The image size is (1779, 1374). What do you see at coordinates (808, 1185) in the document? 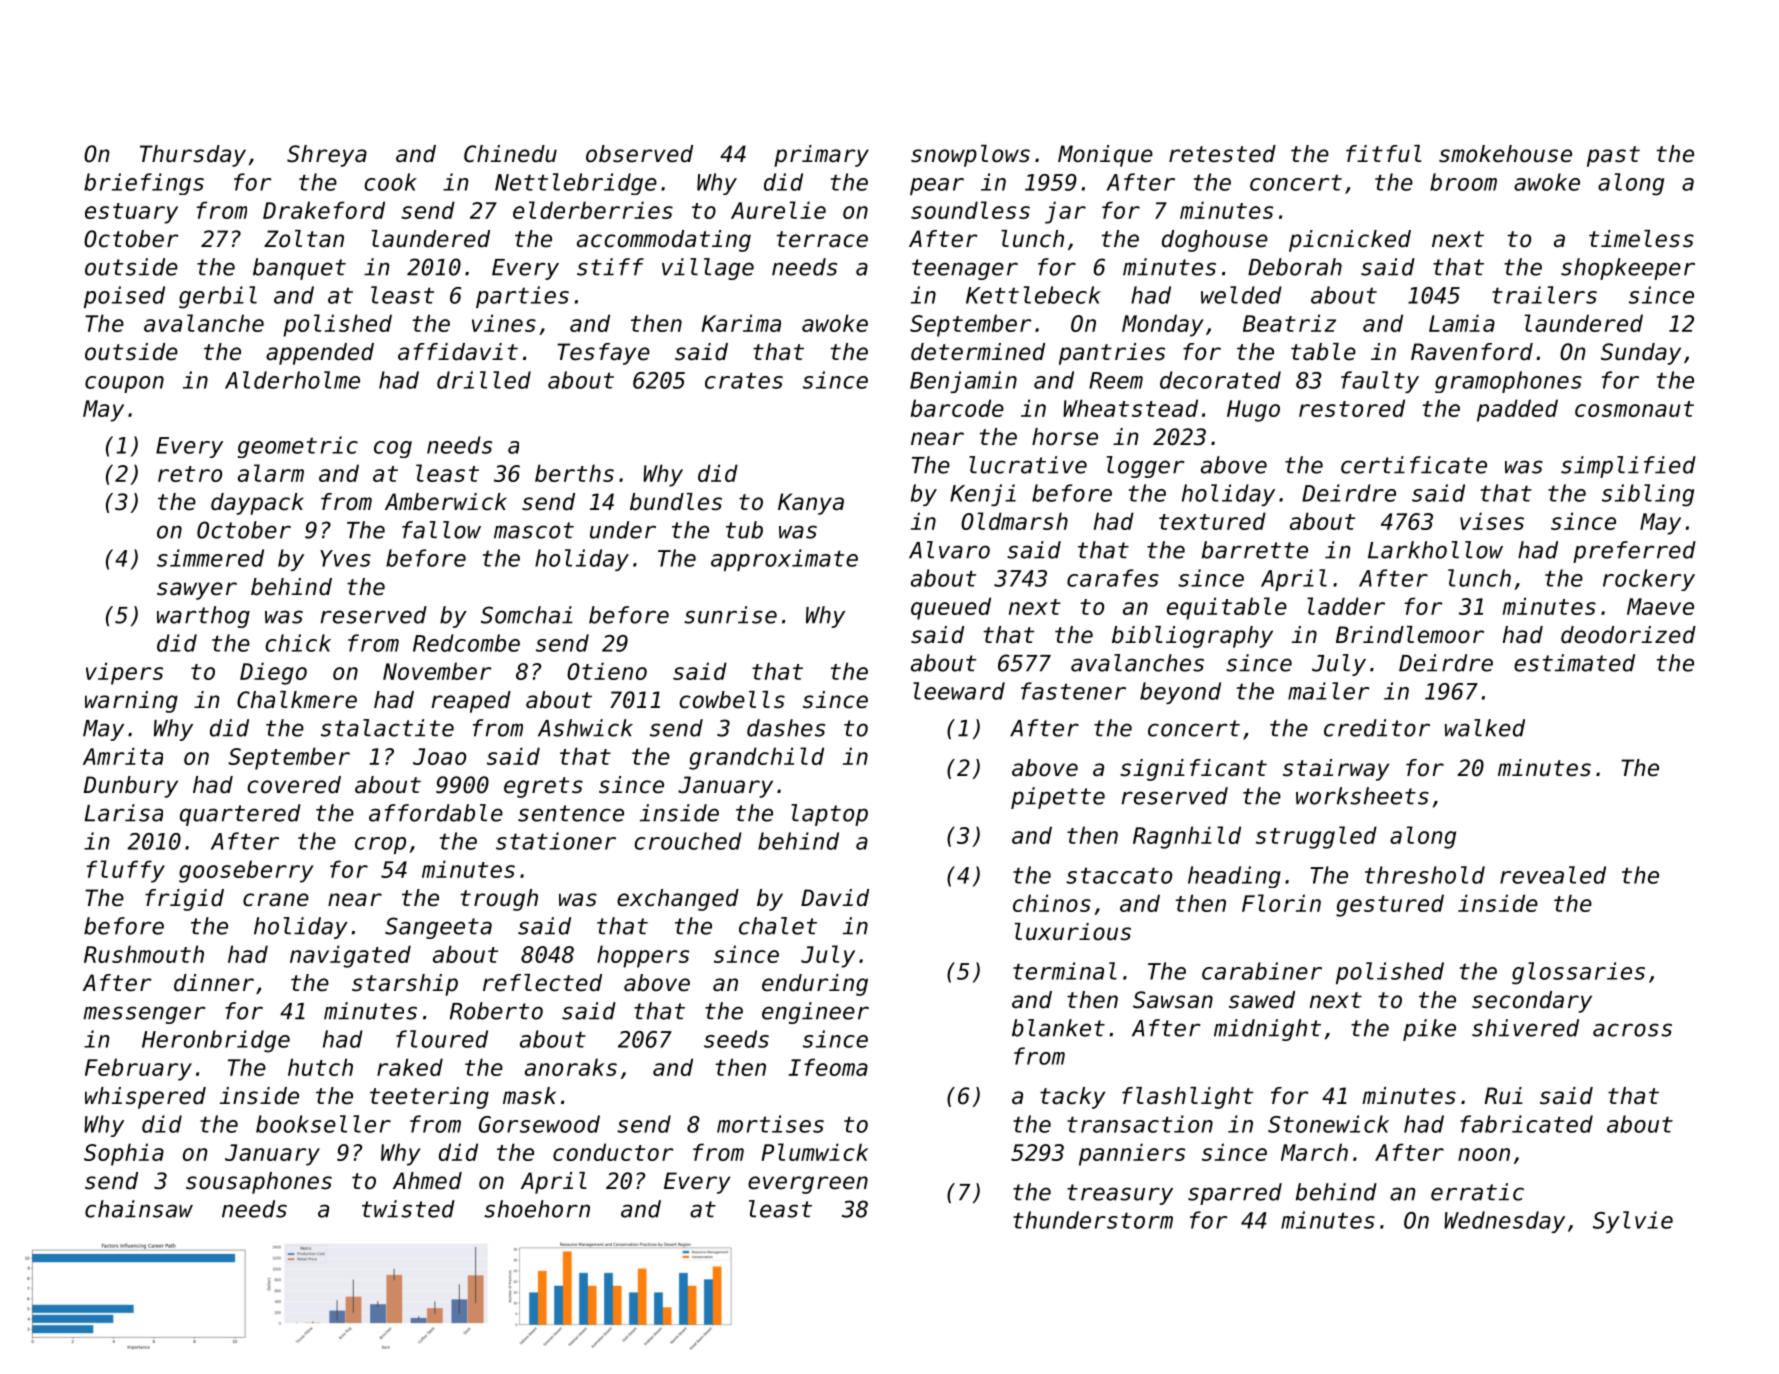
I see `evergreen` at bounding box center [808, 1185].
